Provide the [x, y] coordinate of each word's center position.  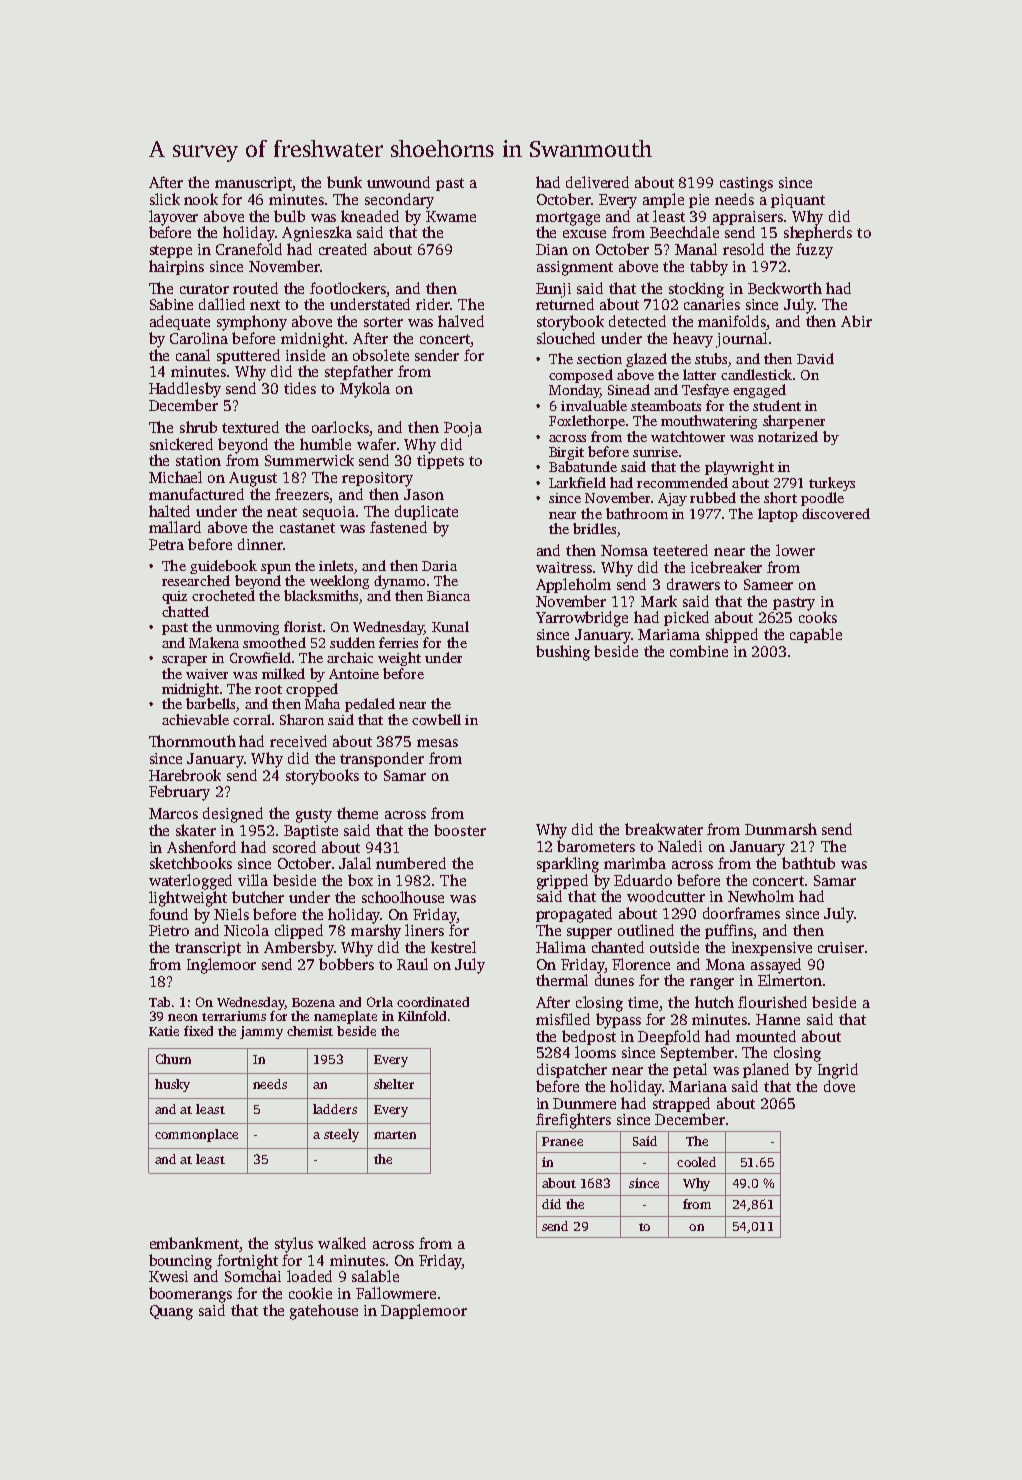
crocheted [223, 595]
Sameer [768, 584]
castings [746, 184]
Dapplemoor [424, 1311]
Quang [171, 1312]
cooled [696, 1162]
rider [433, 304]
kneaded [370, 216]
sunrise [655, 452]
